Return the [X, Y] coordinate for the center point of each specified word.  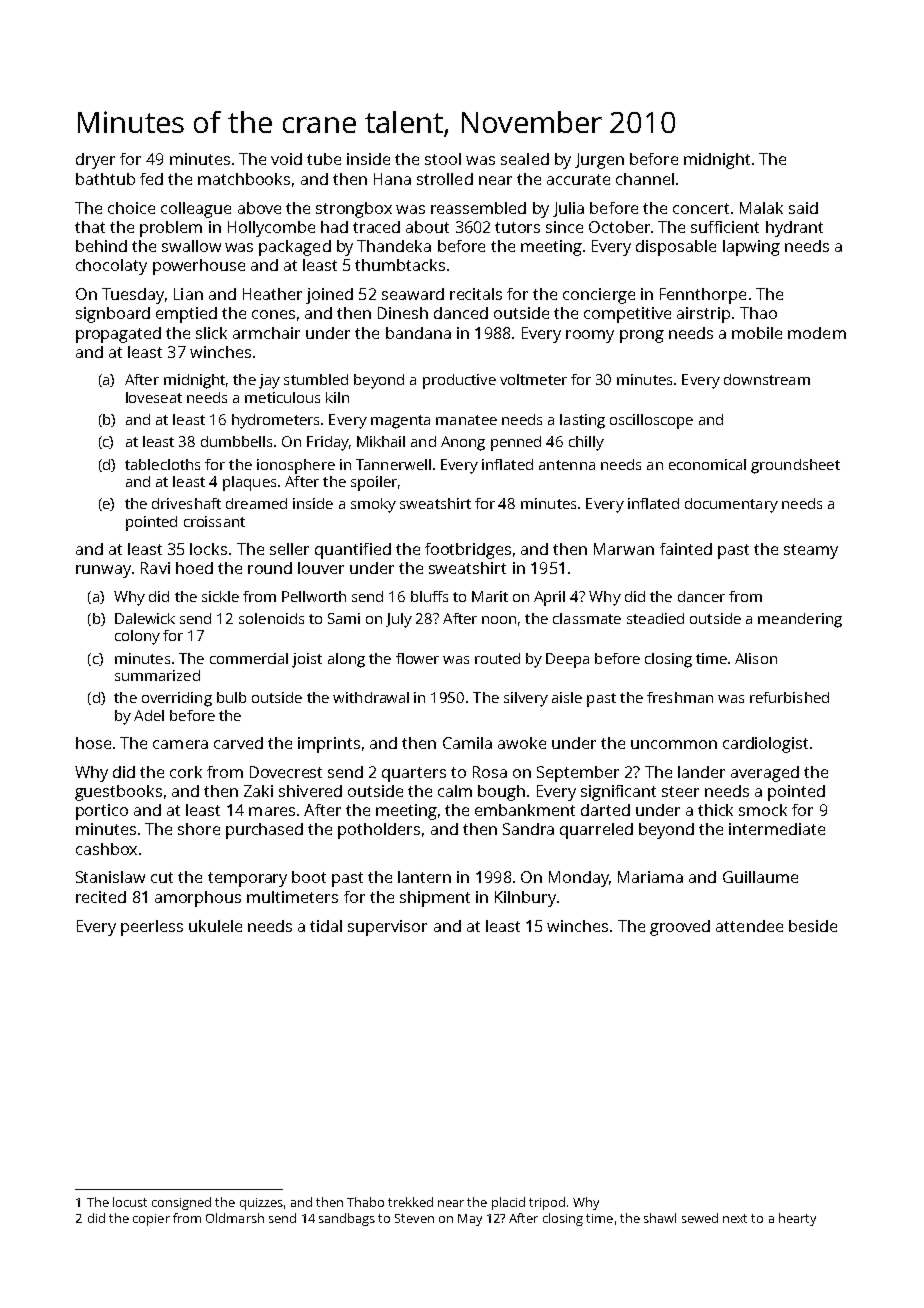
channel [645, 179]
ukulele [215, 926]
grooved [680, 928]
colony [137, 637]
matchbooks [244, 179]
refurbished [789, 697]
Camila [467, 743]
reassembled [478, 208]
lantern [424, 877]
